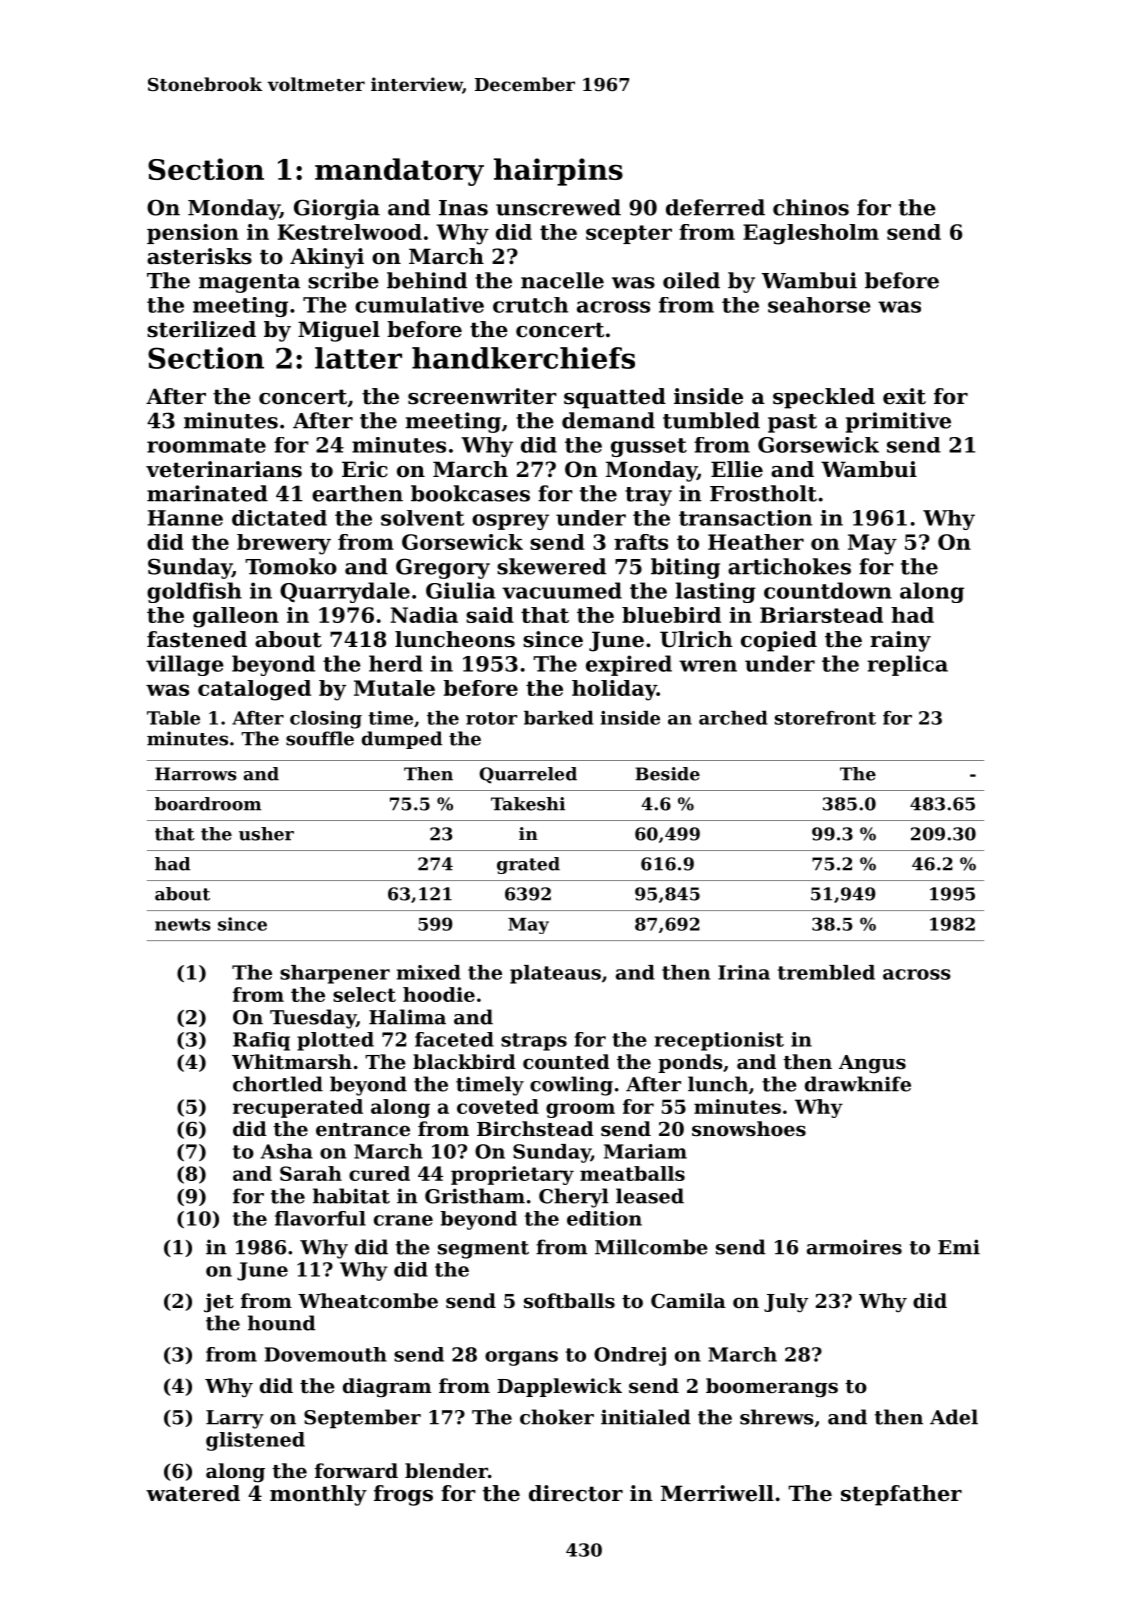 The height and width of the image is (1606, 1131). I want to click on stepfather, so click(901, 1495).
